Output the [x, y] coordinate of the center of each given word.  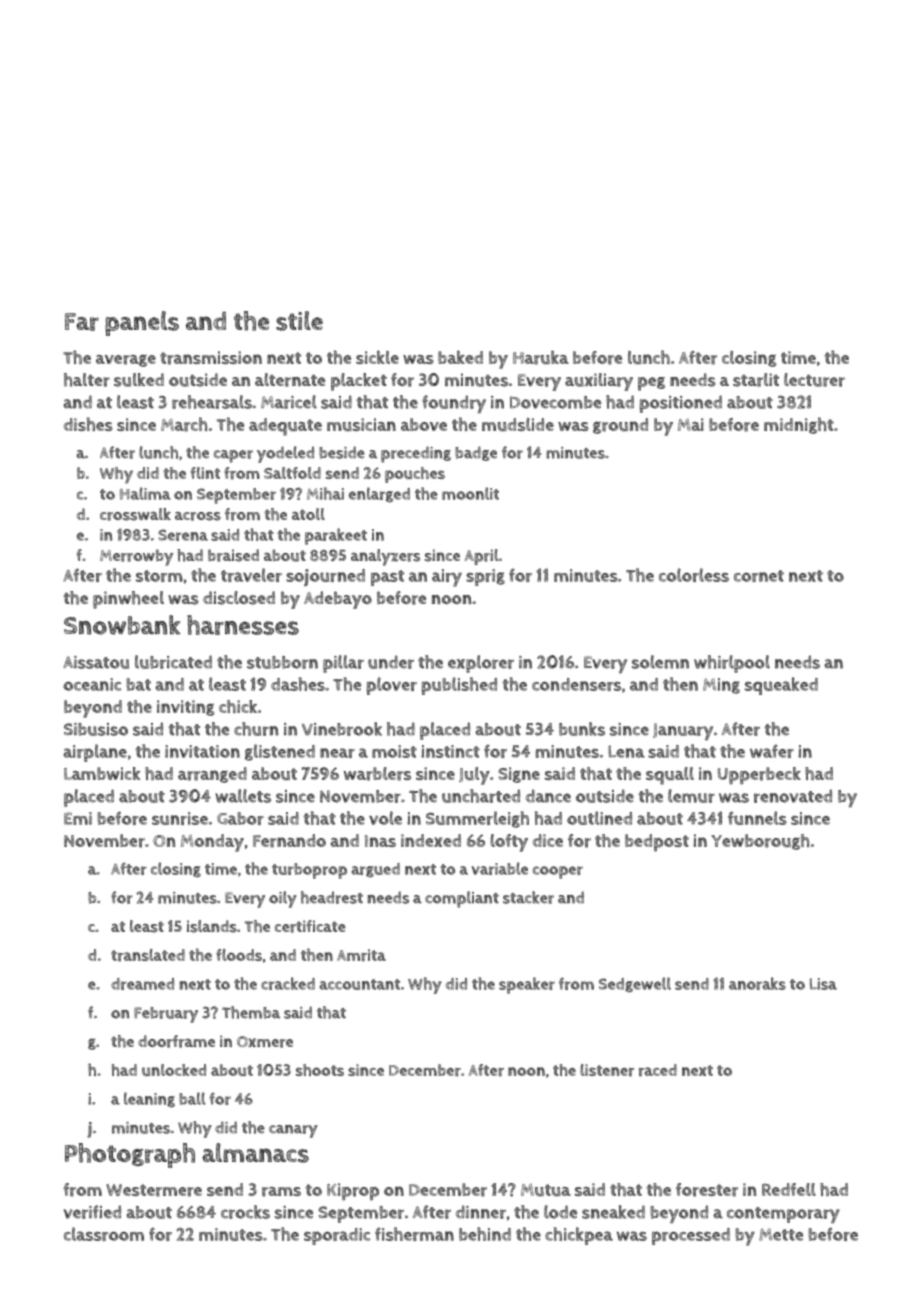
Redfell [789, 1189]
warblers [377, 774]
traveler [251, 575]
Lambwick [102, 773]
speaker [527, 985]
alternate [290, 380]
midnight [799, 425]
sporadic [337, 1236]
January [683, 731]
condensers [576, 684]
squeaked [781, 686]
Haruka [541, 357]
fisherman [414, 1234]
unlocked [174, 1070]
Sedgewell [635, 984]
